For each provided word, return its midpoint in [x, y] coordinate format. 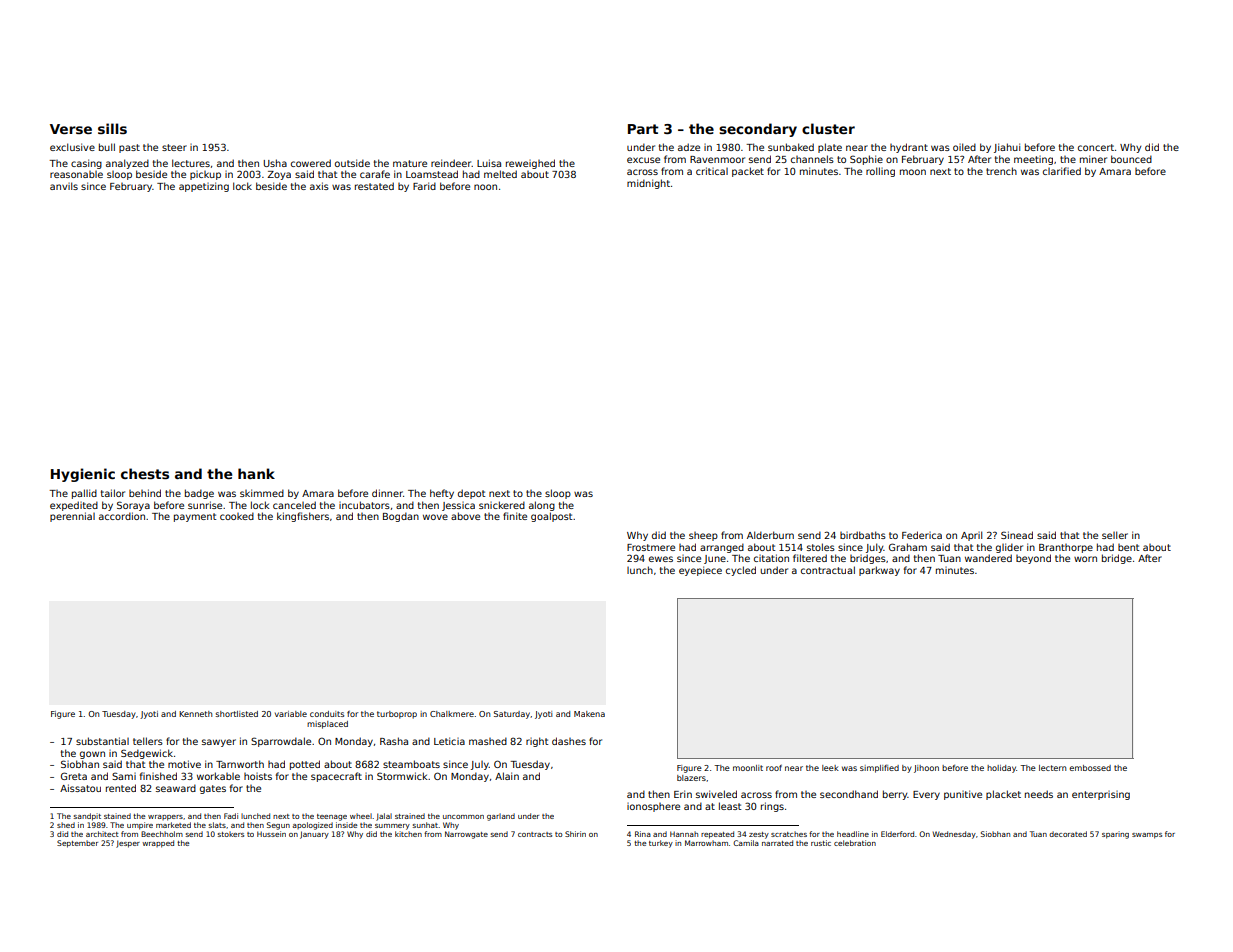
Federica [922, 535]
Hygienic [83, 475]
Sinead [1017, 535]
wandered [988, 558]
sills [112, 128]
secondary [758, 130]
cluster [828, 128]
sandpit [87, 817]
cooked [237, 516]
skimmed [262, 493]
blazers [691, 778]
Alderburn [770, 535]
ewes [661, 559]
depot [471, 494]
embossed [1090, 768]
